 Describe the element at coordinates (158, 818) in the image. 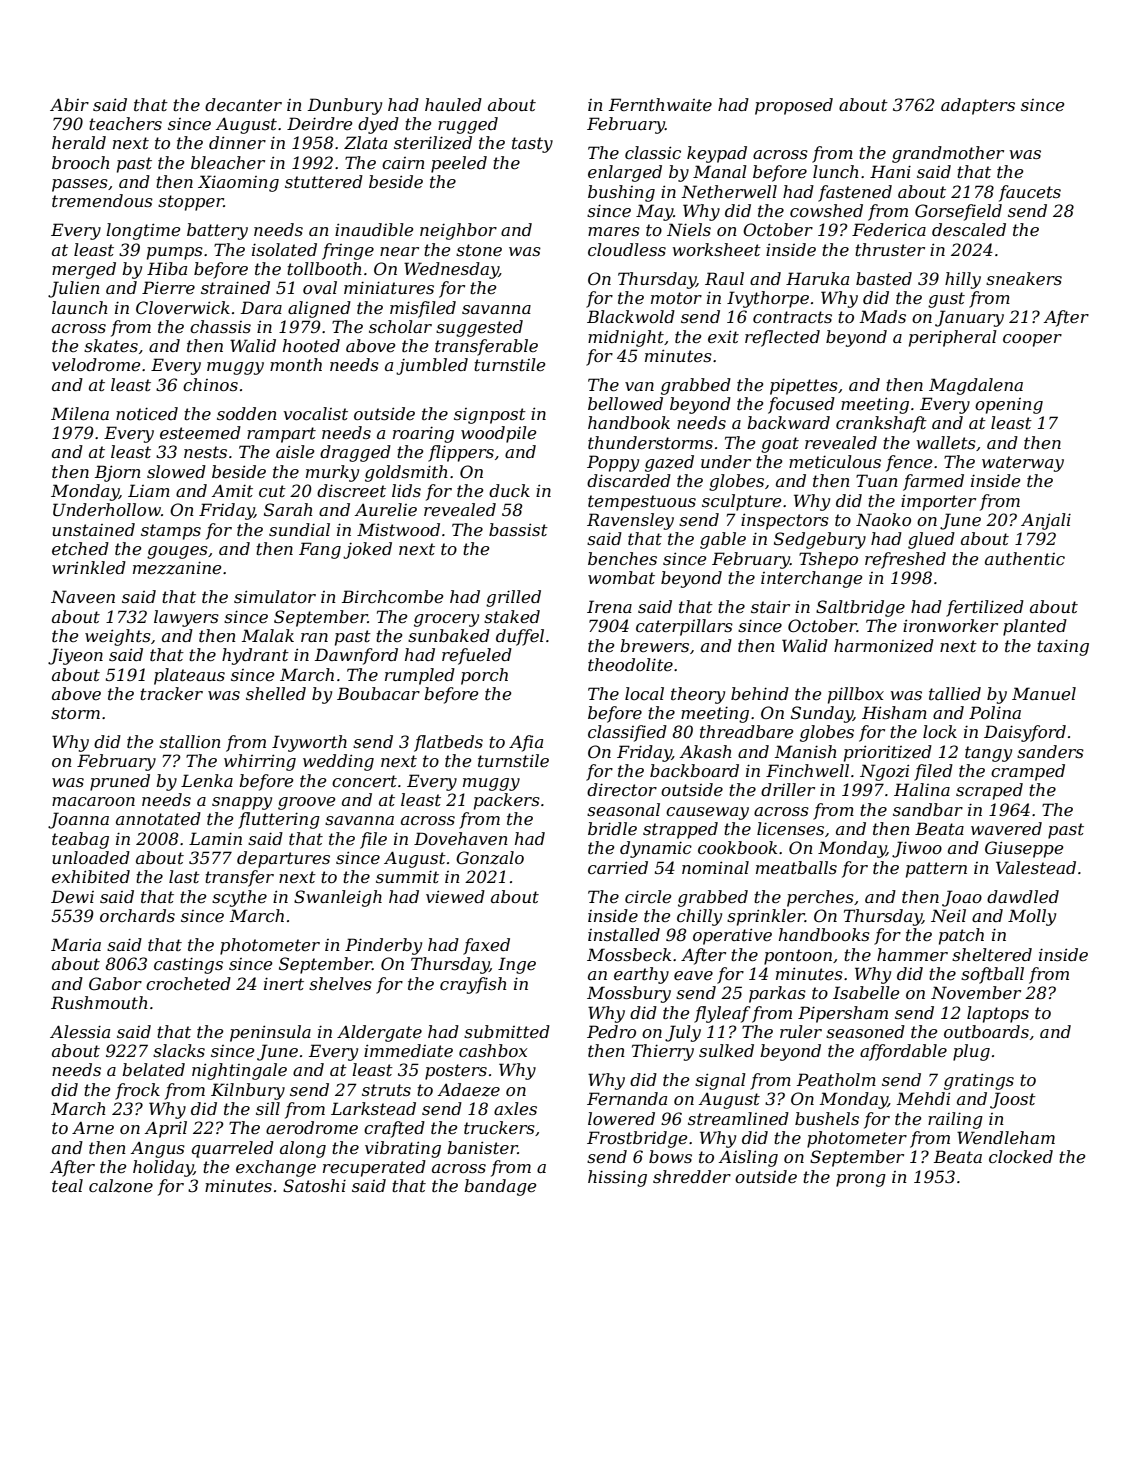

I see `annotated` at that location.
